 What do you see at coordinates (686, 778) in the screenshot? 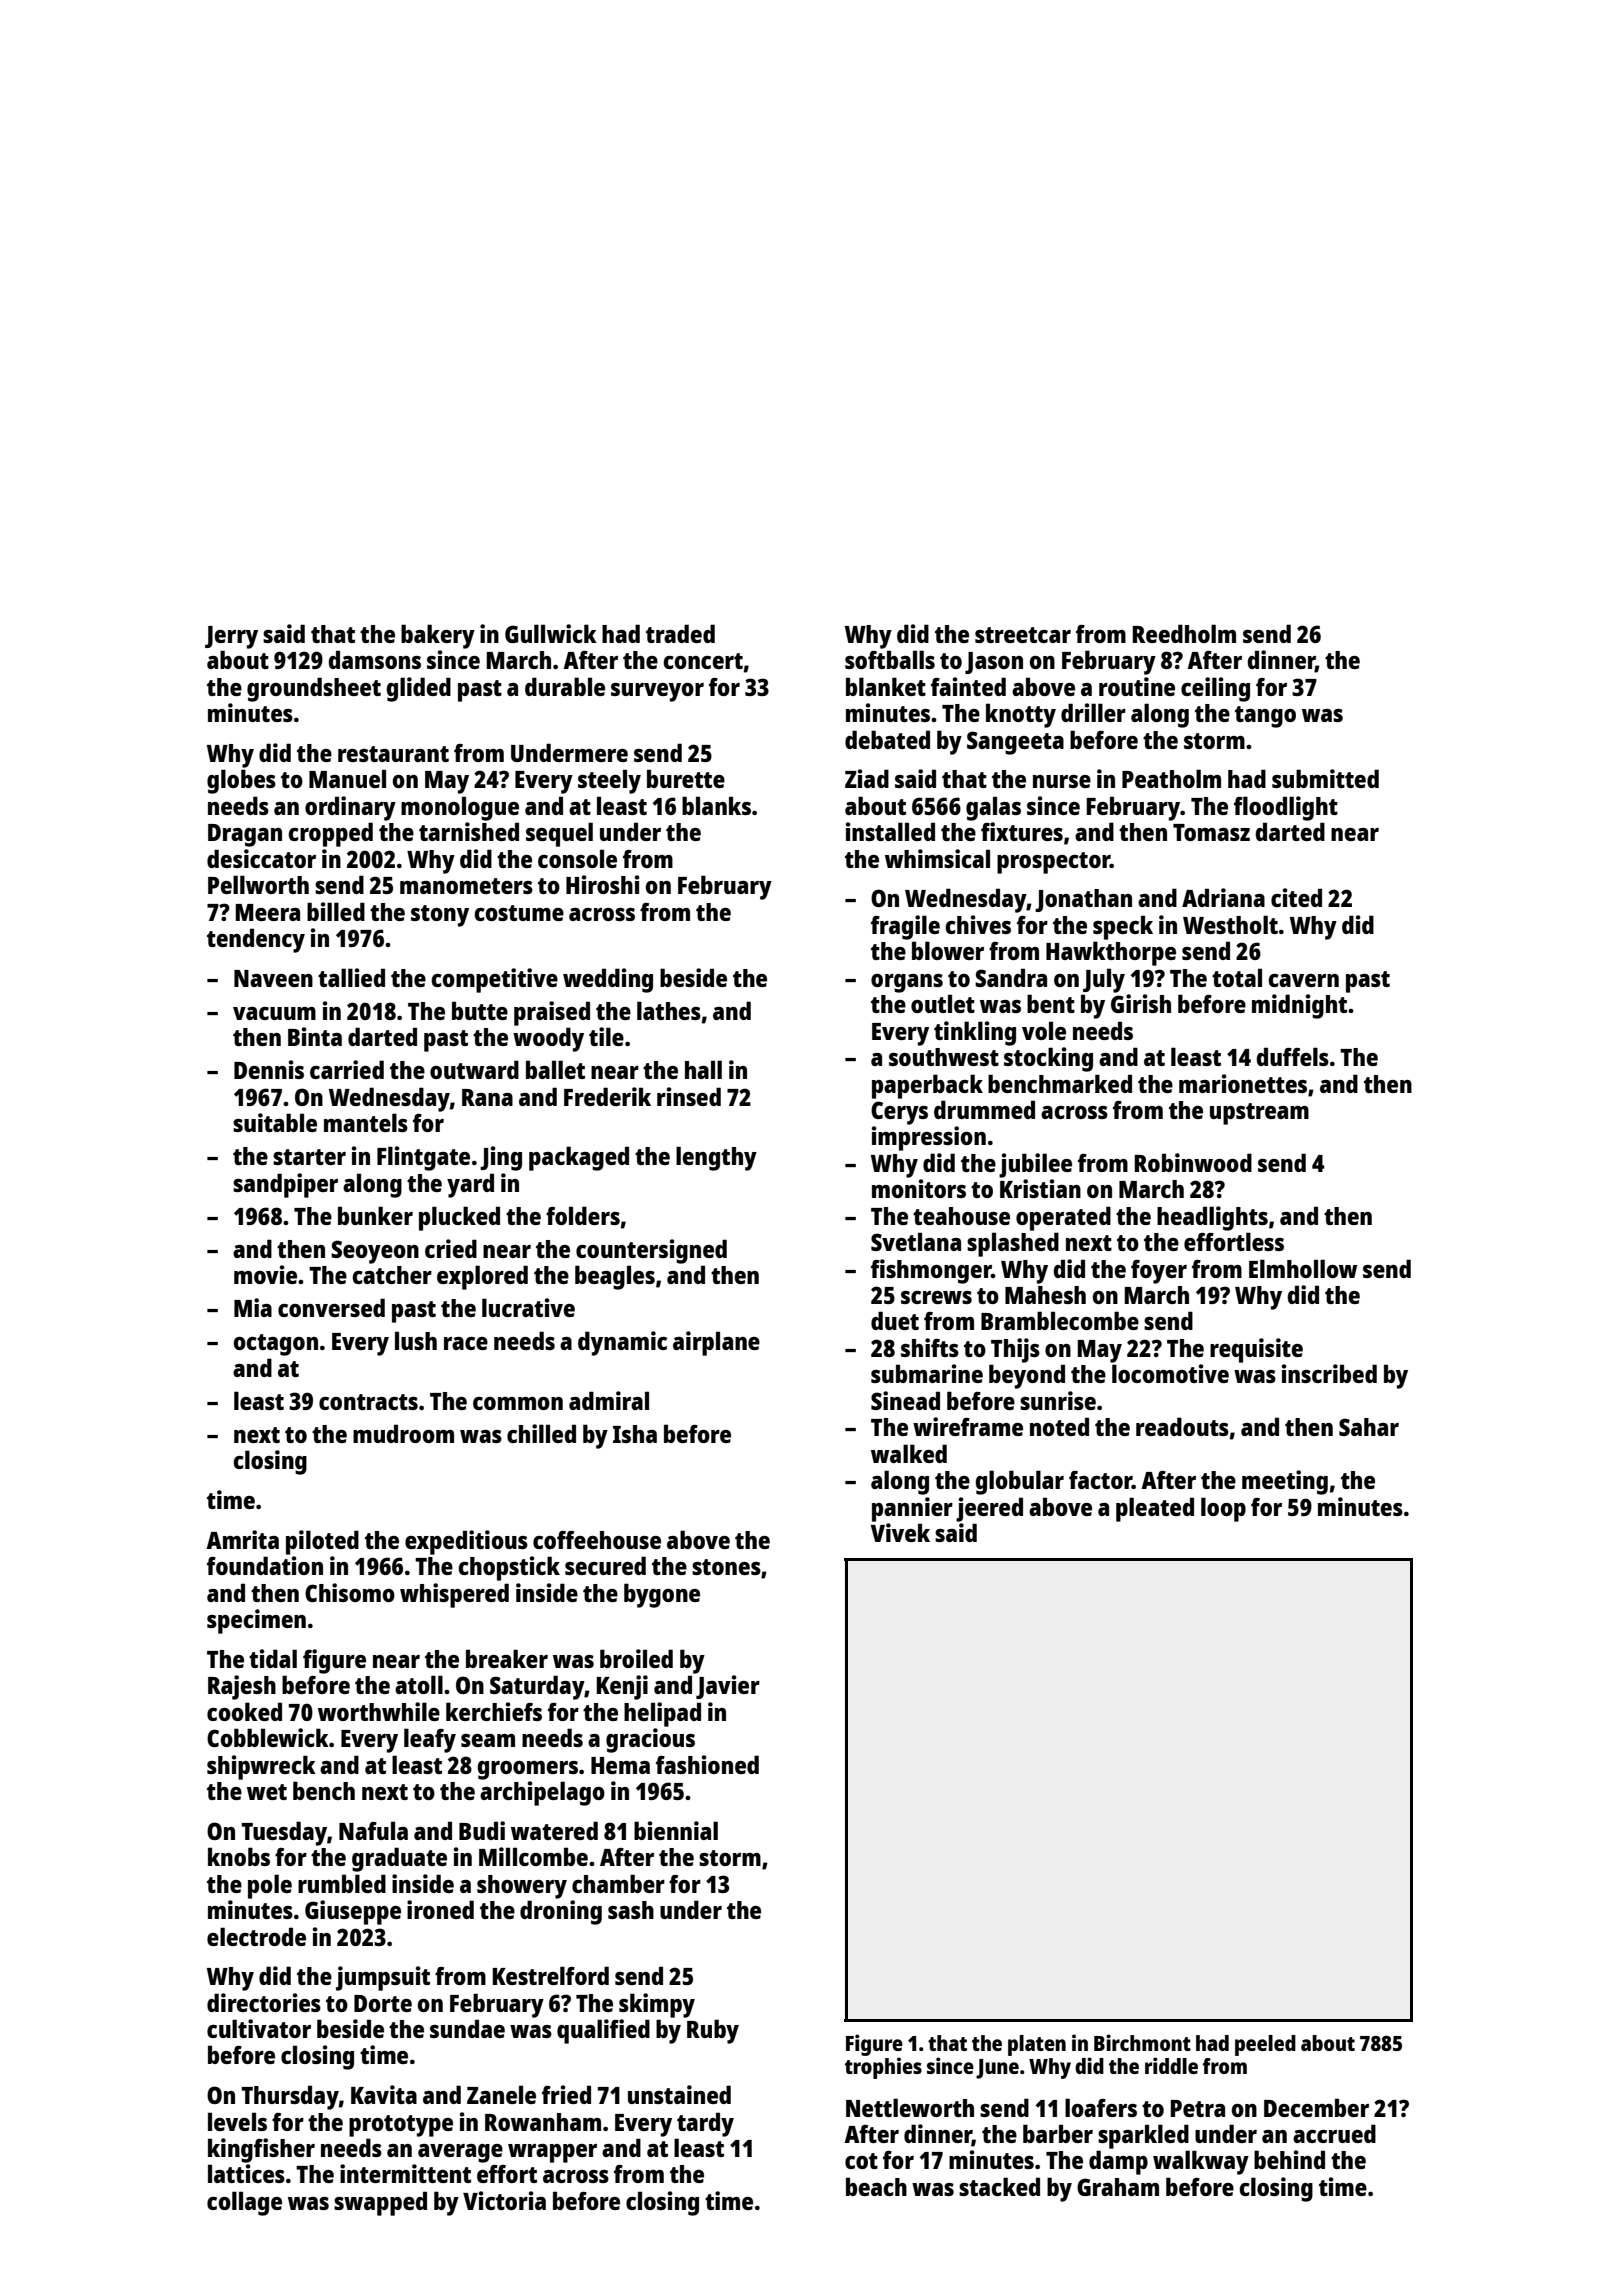
I see `burette` at bounding box center [686, 778].
